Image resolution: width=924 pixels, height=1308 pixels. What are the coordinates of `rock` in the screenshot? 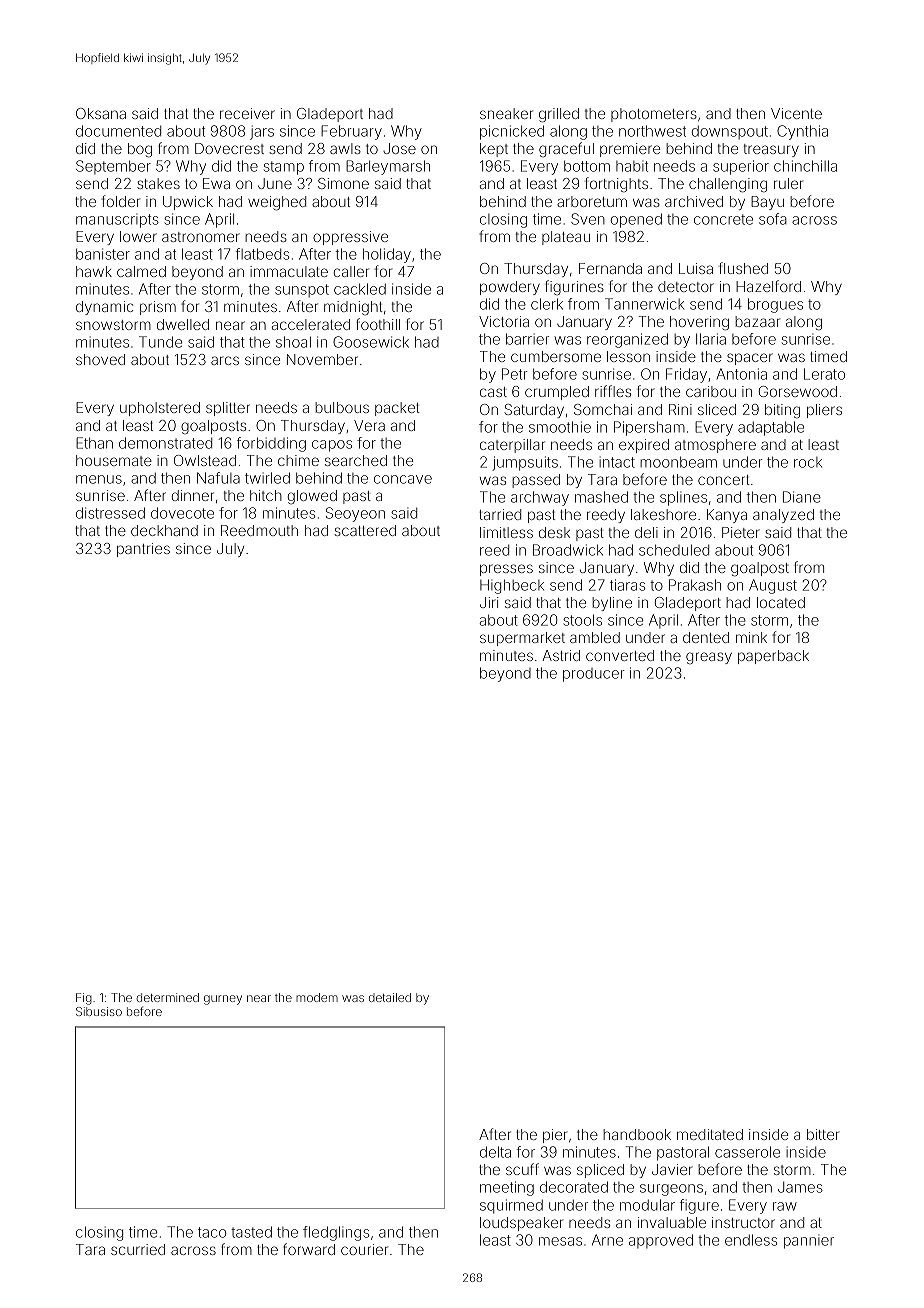 It's located at (808, 462).
